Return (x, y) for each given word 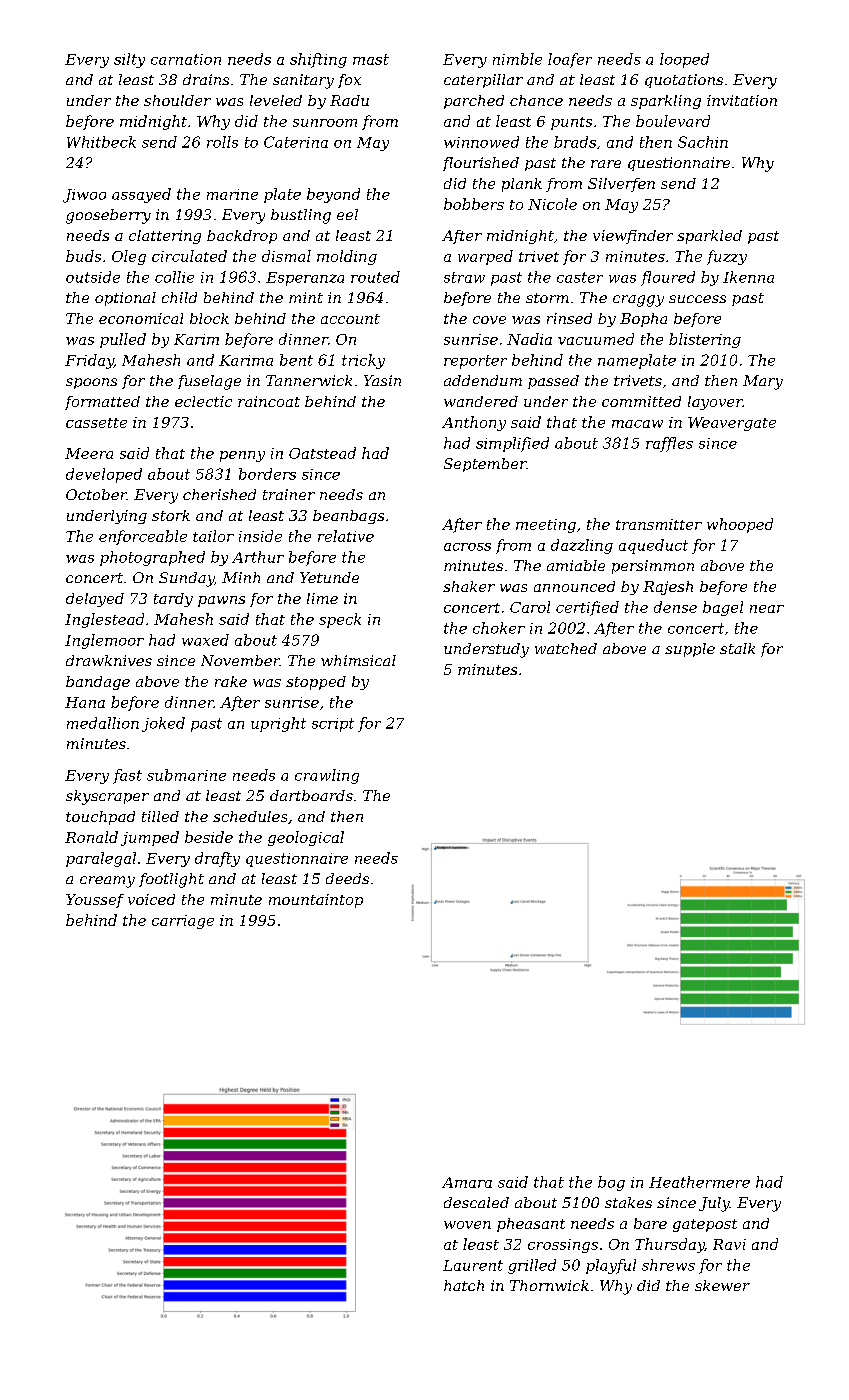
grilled (532, 1266)
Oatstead (322, 453)
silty (129, 60)
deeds (347, 878)
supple (690, 650)
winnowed (481, 142)
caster (580, 277)
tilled (160, 816)
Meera (89, 453)
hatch (464, 1285)
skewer (722, 1285)
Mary (763, 382)
